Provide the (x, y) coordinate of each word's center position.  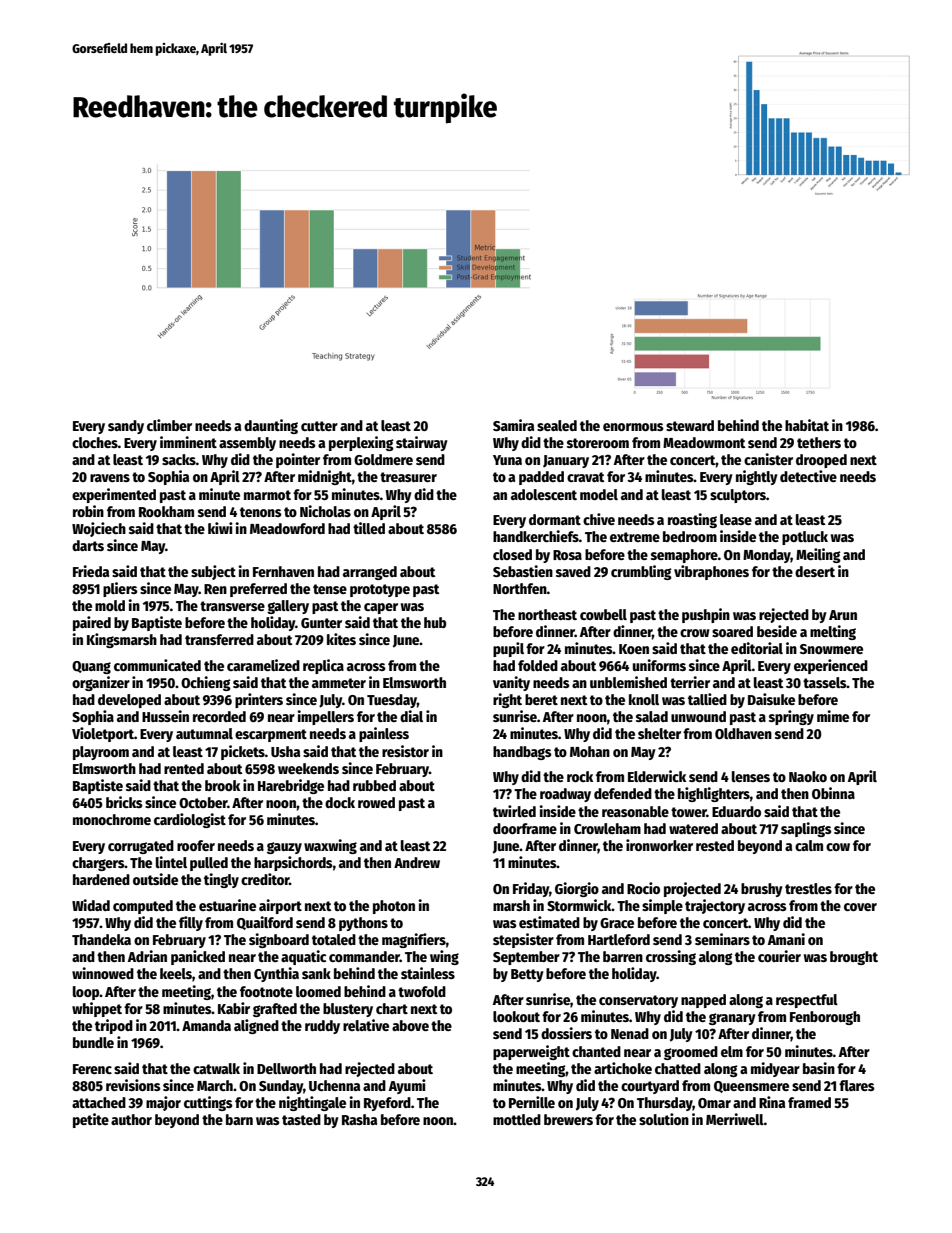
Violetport (103, 734)
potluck (805, 538)
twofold (422, 991)
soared (732, 631)
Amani (786, 939)
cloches (95, 442)
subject (213, 572)
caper (381, 608)
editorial (757, 648)
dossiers (566, 1033)
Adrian (147, 956)
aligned (256, 1026)
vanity (511, 683)
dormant (555, 519)
